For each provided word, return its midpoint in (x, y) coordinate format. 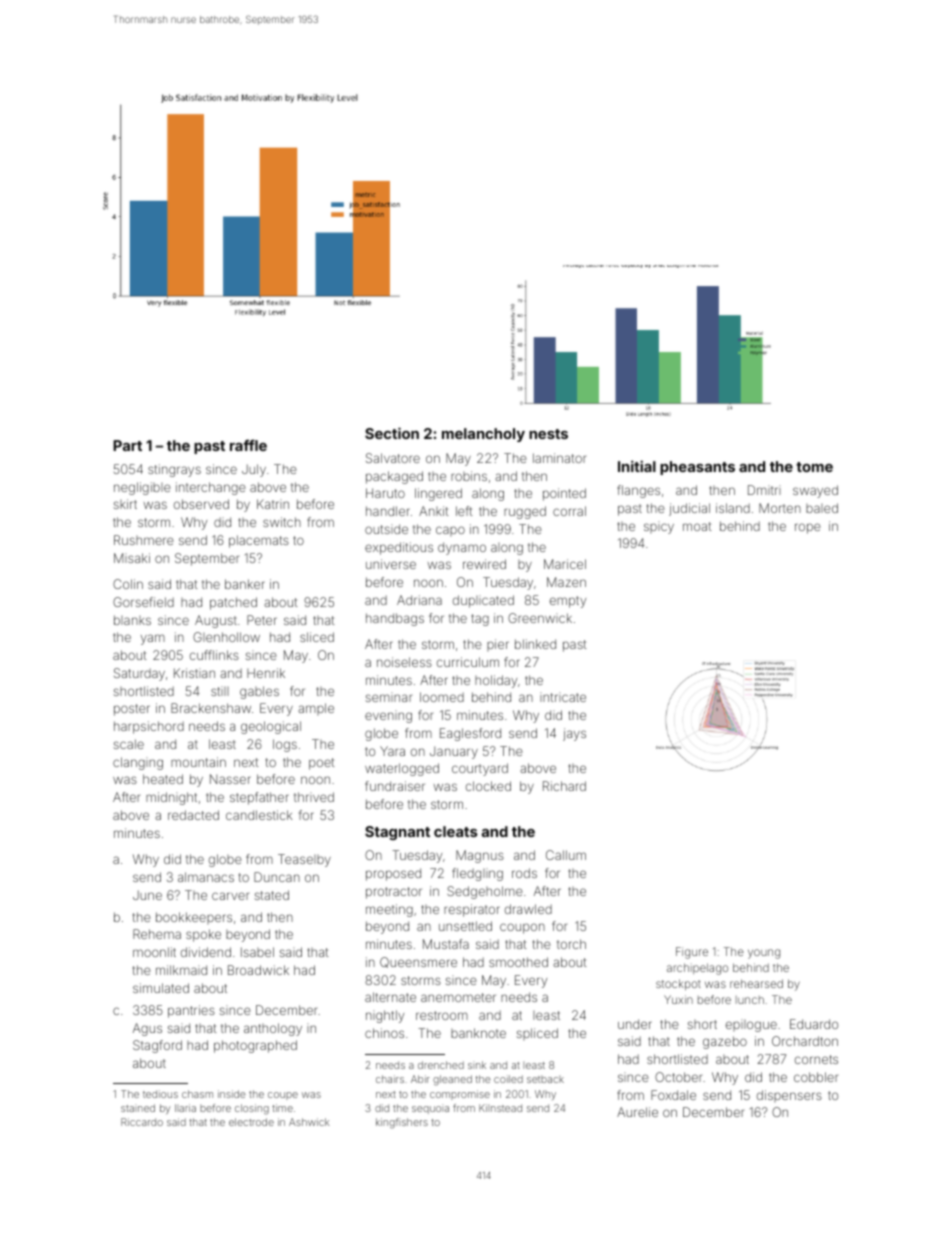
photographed (255, 1046)
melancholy (483, 435)
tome (814, 467)
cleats (455, 831)
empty (568, 602)
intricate (563, 697)
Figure (692, 953)
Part (127, 445)
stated (272, 895)
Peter (262, 620)
